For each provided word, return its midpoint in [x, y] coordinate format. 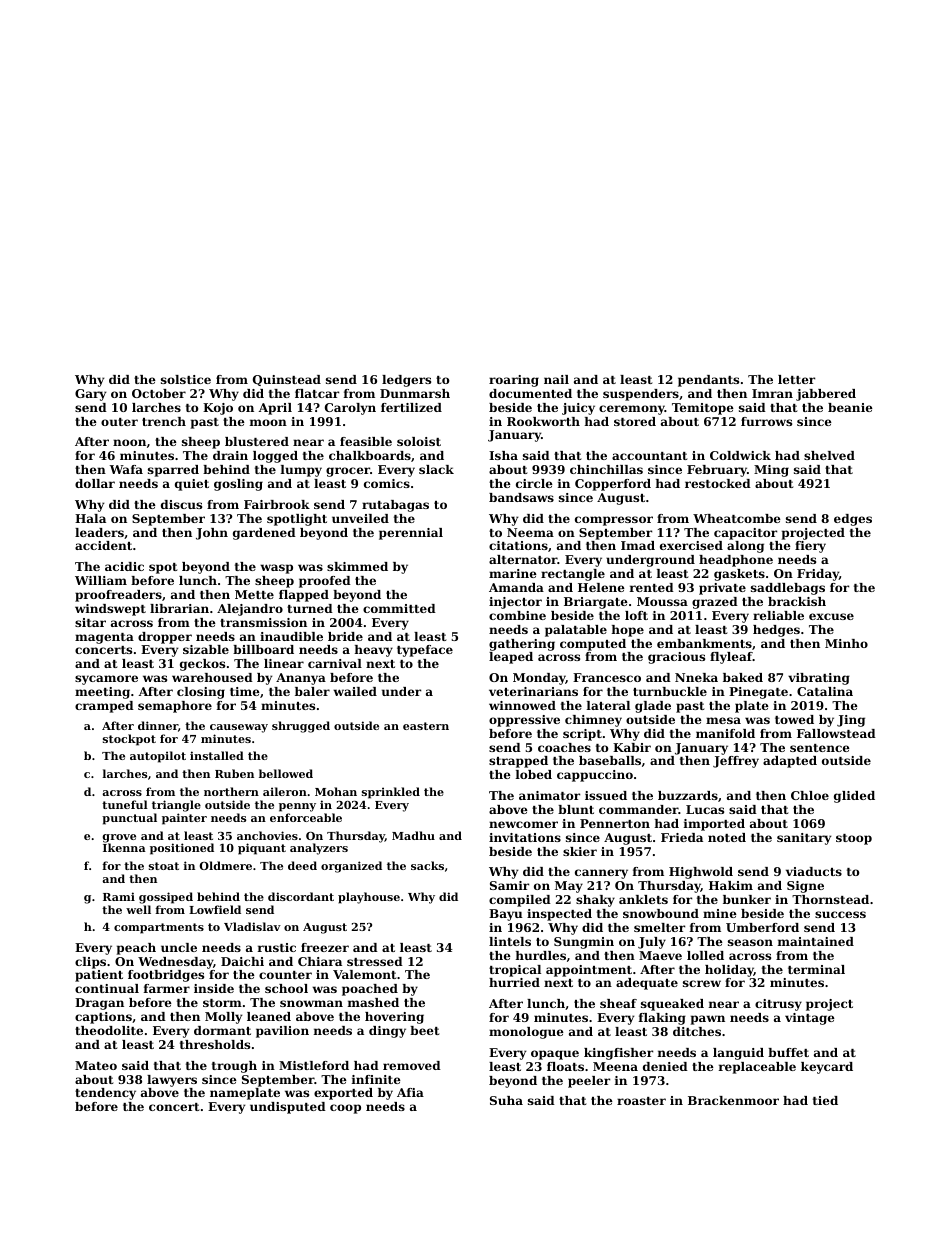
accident [103, 545]
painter [184, 819]
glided [854, 797]
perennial [411, 534]
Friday [818, 575]
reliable [778, 615]
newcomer [523, 824]
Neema [530, 532]
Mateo [96, 1065]
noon [129, 442]
